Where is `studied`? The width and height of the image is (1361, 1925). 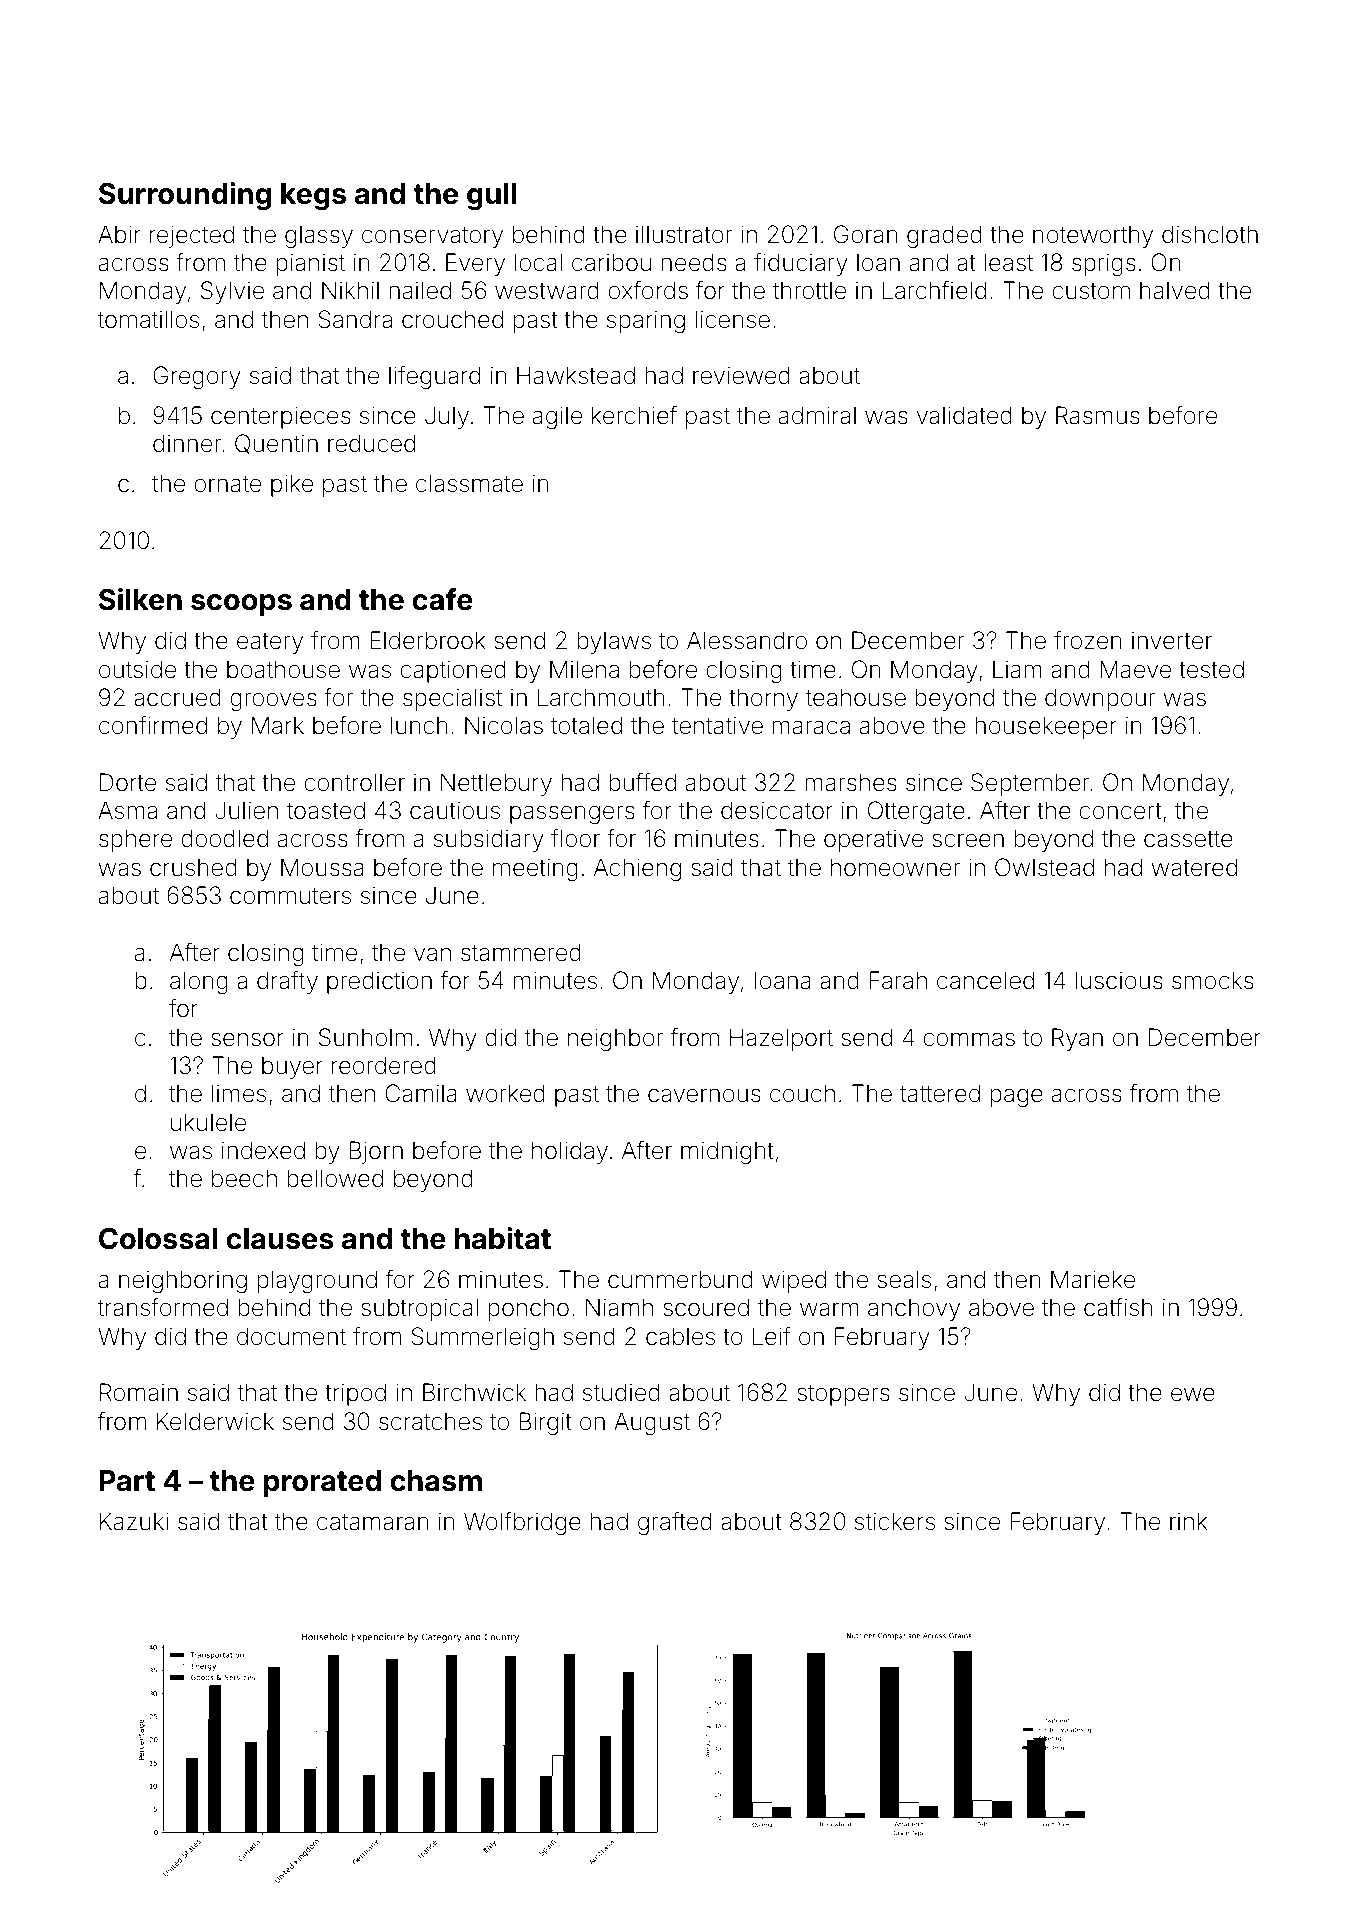
studied is located at coordinates (621, 1392).
